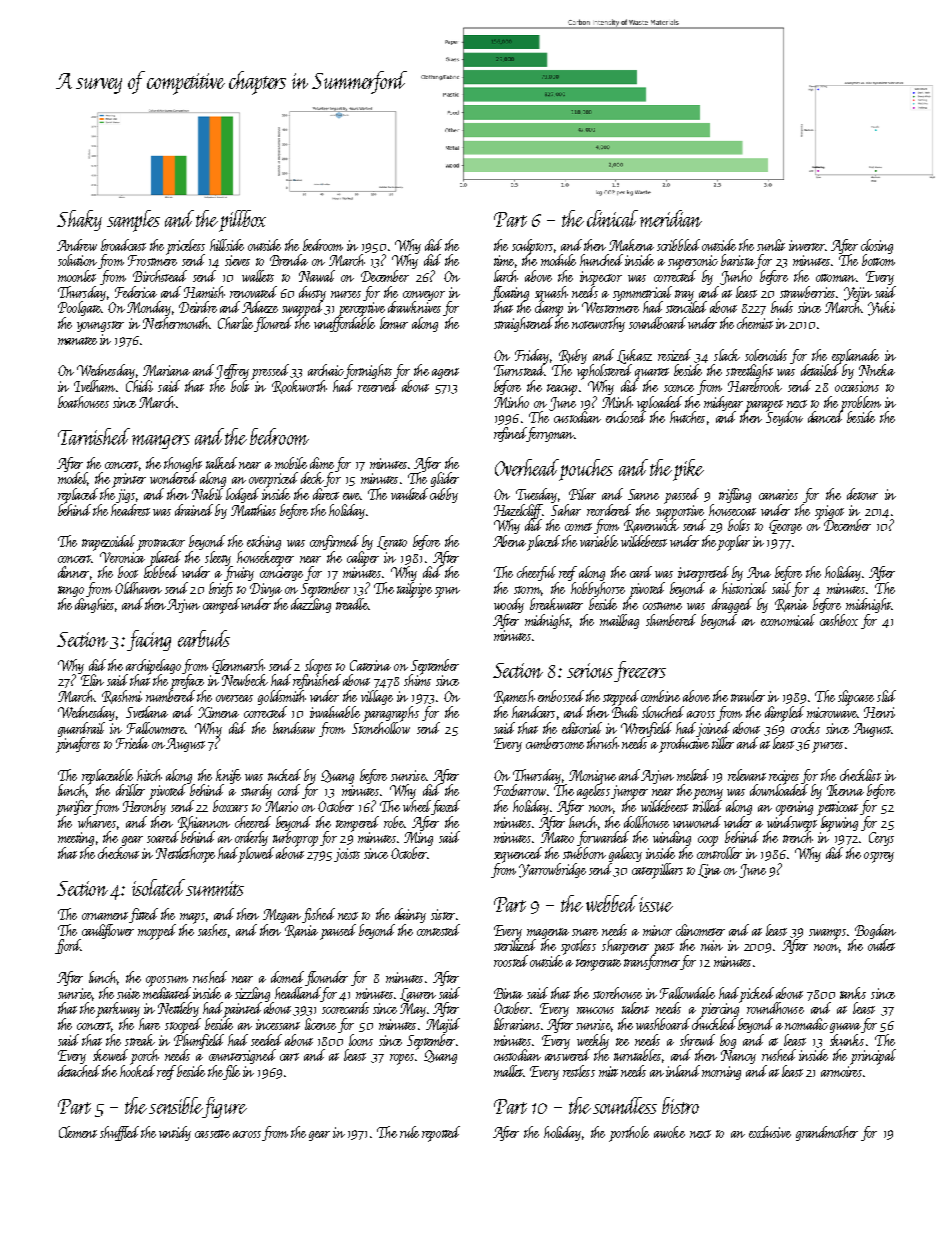 The height and width of the page is (1233, 952). What do you see at coordinates (147, 712) in the page?
I see `Svetlana` at bounding box center [147, 712].
